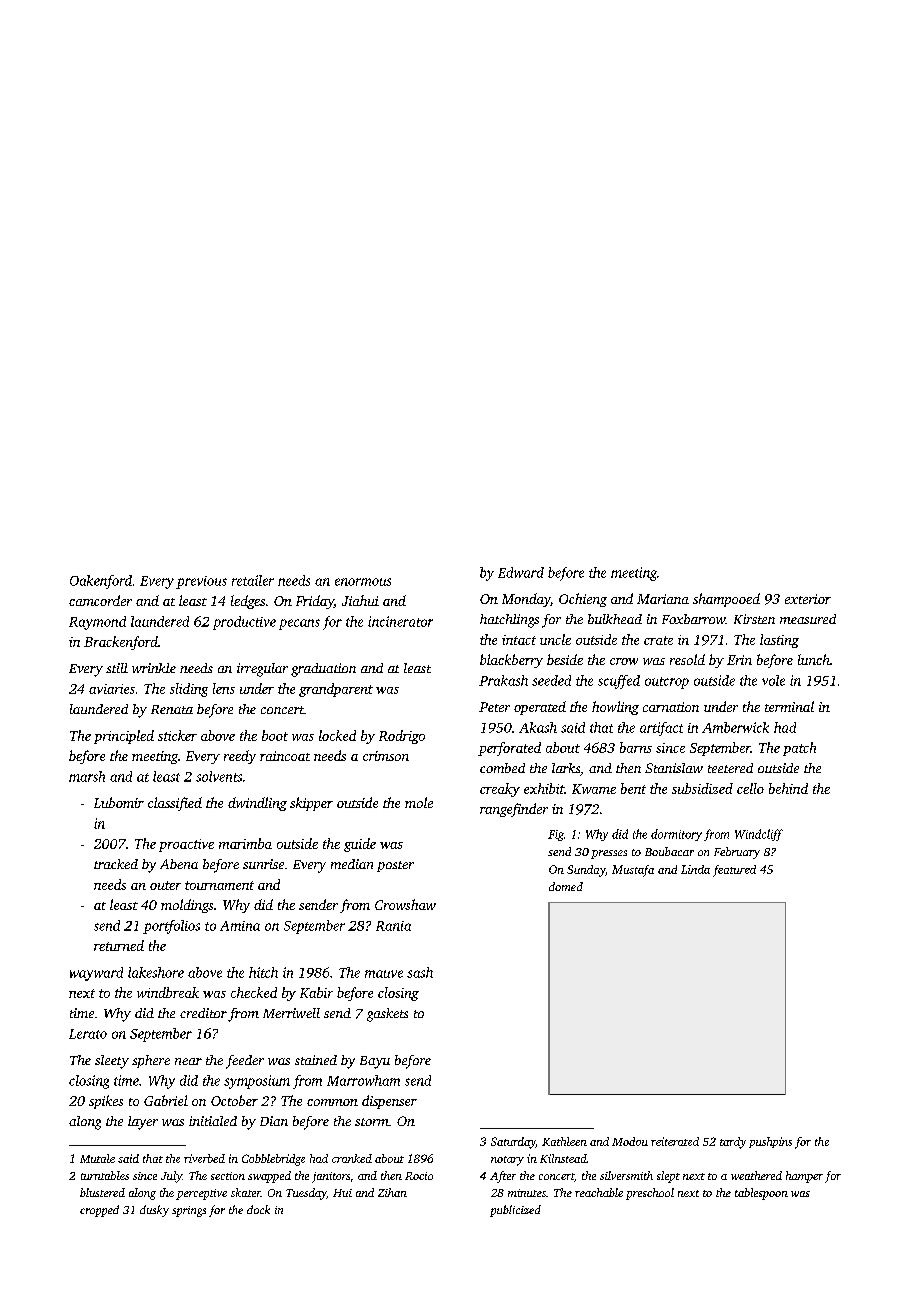  Describe the element at coordinates (521, 572) in the screenshot. I see `Edward` at that location.
